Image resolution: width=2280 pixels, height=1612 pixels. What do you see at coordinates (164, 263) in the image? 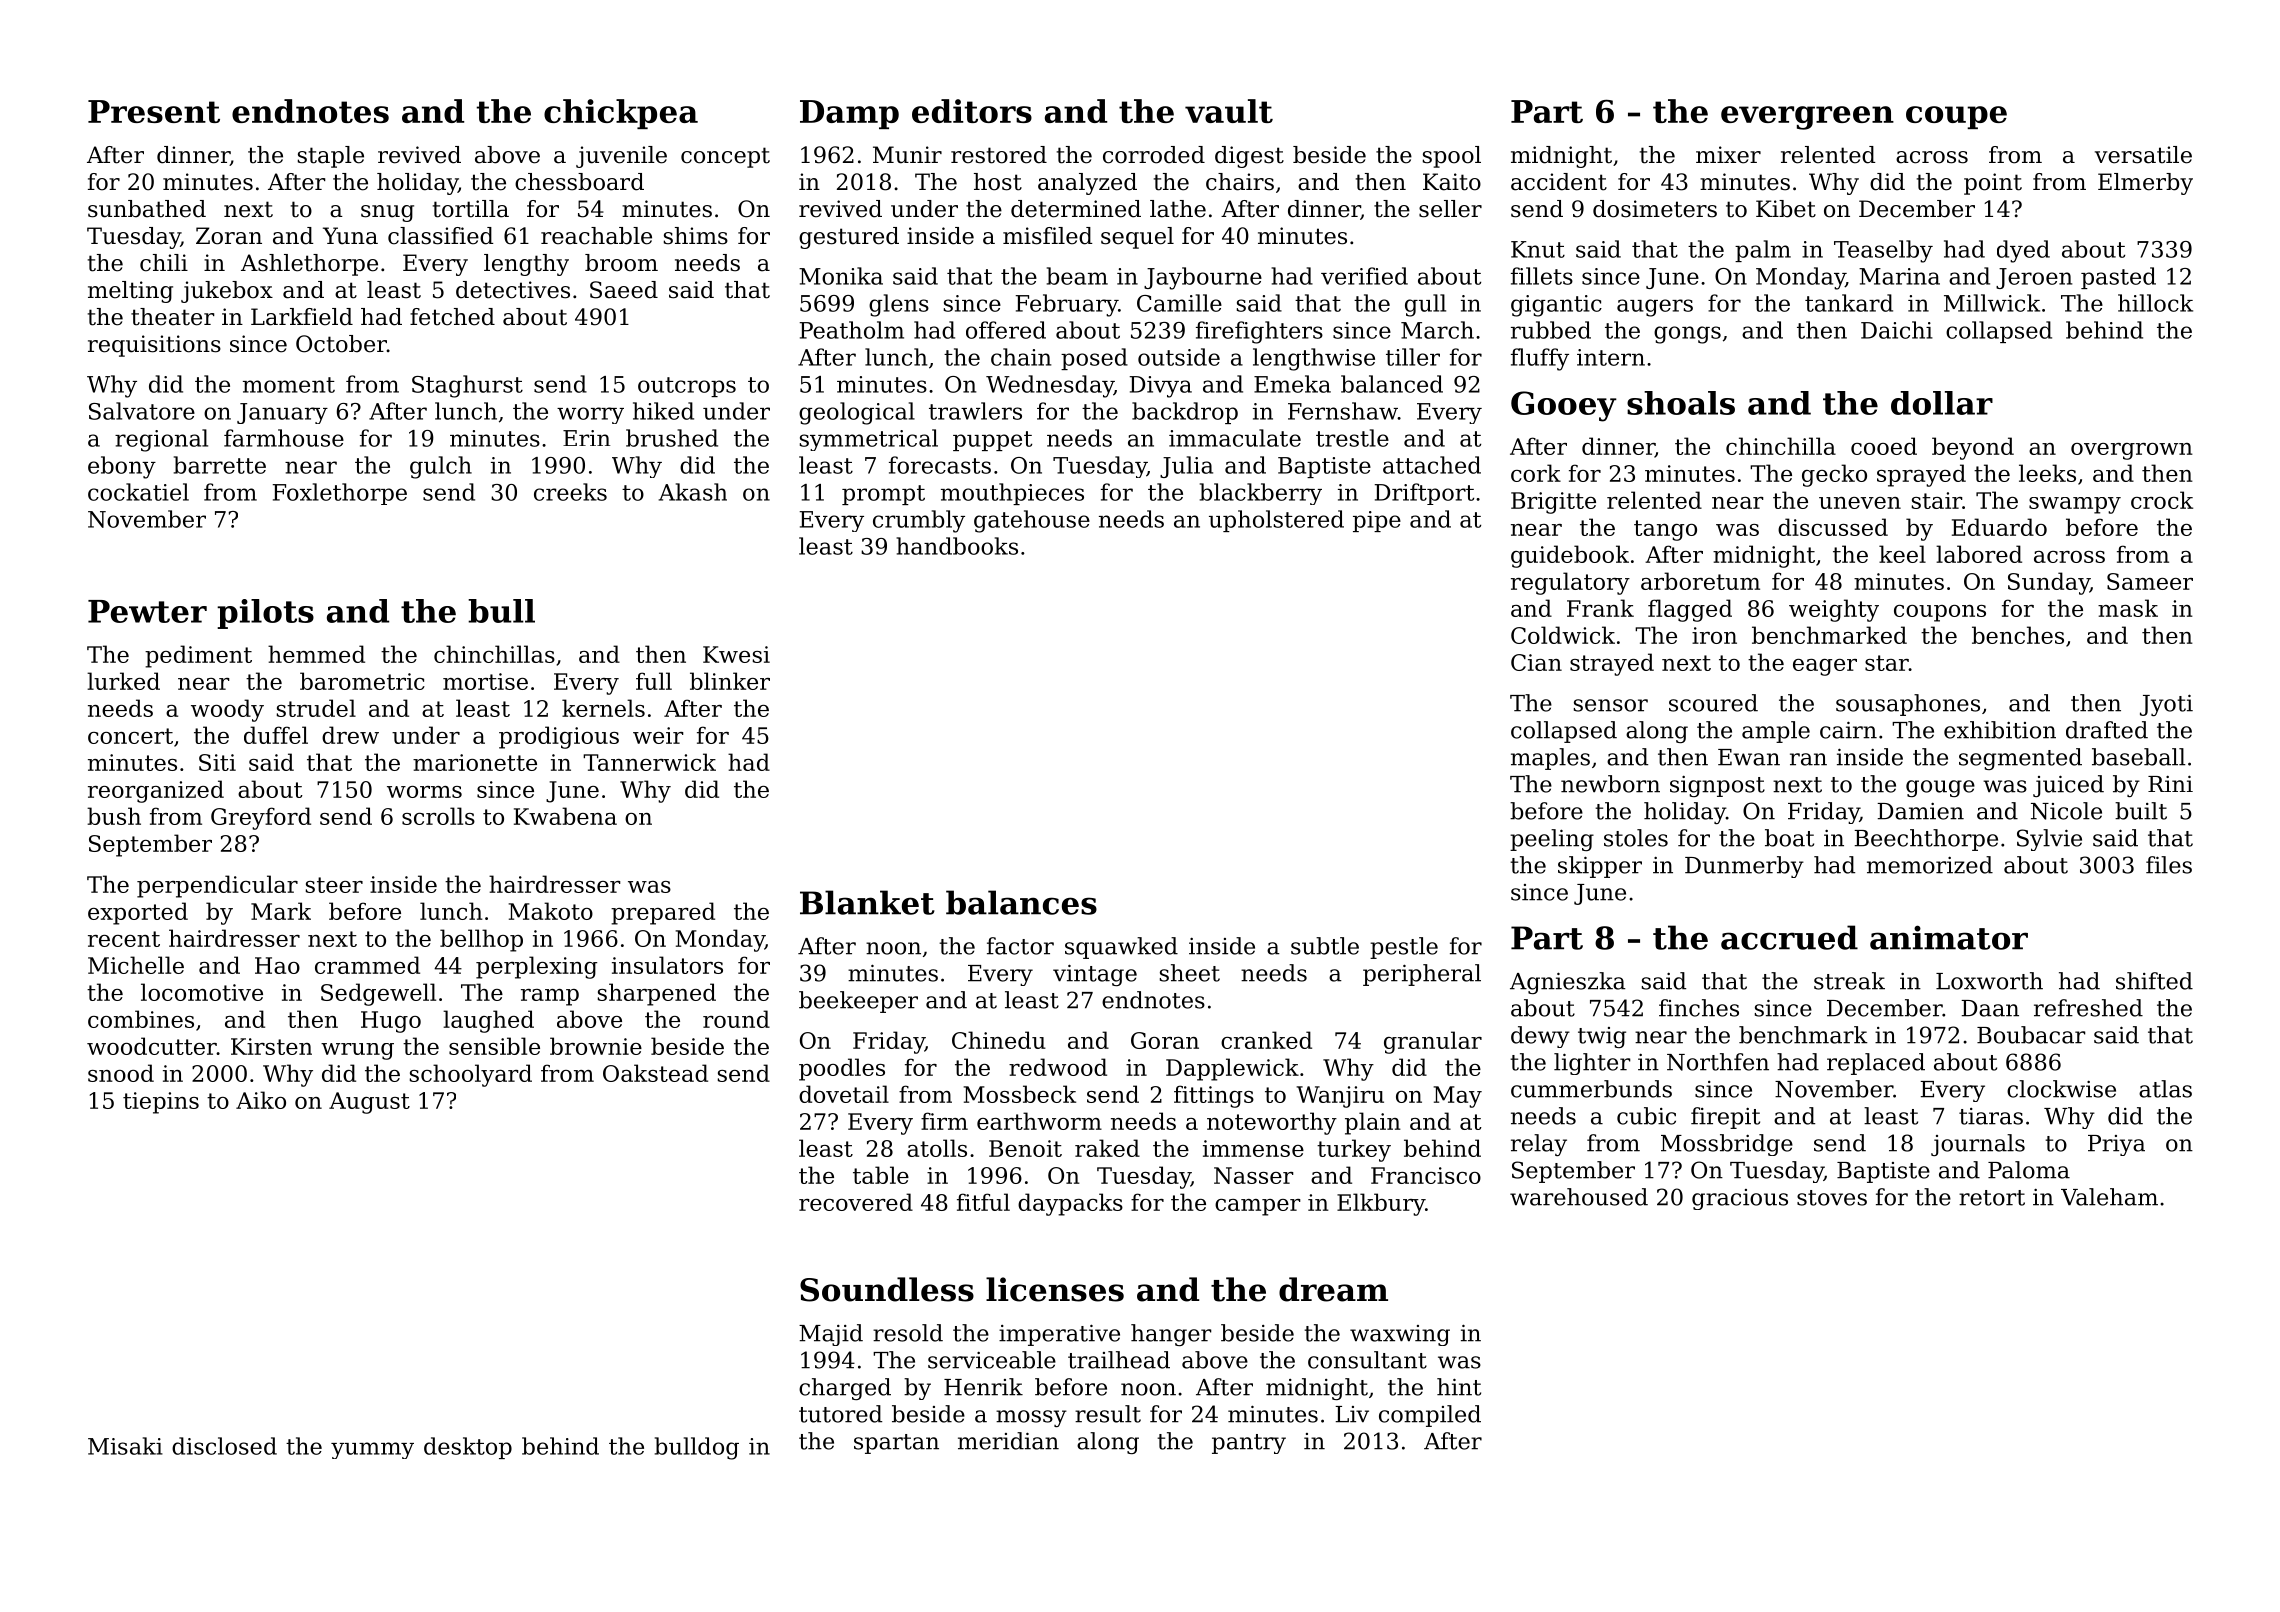
I see `chili` at bounding box center [164, 263].
